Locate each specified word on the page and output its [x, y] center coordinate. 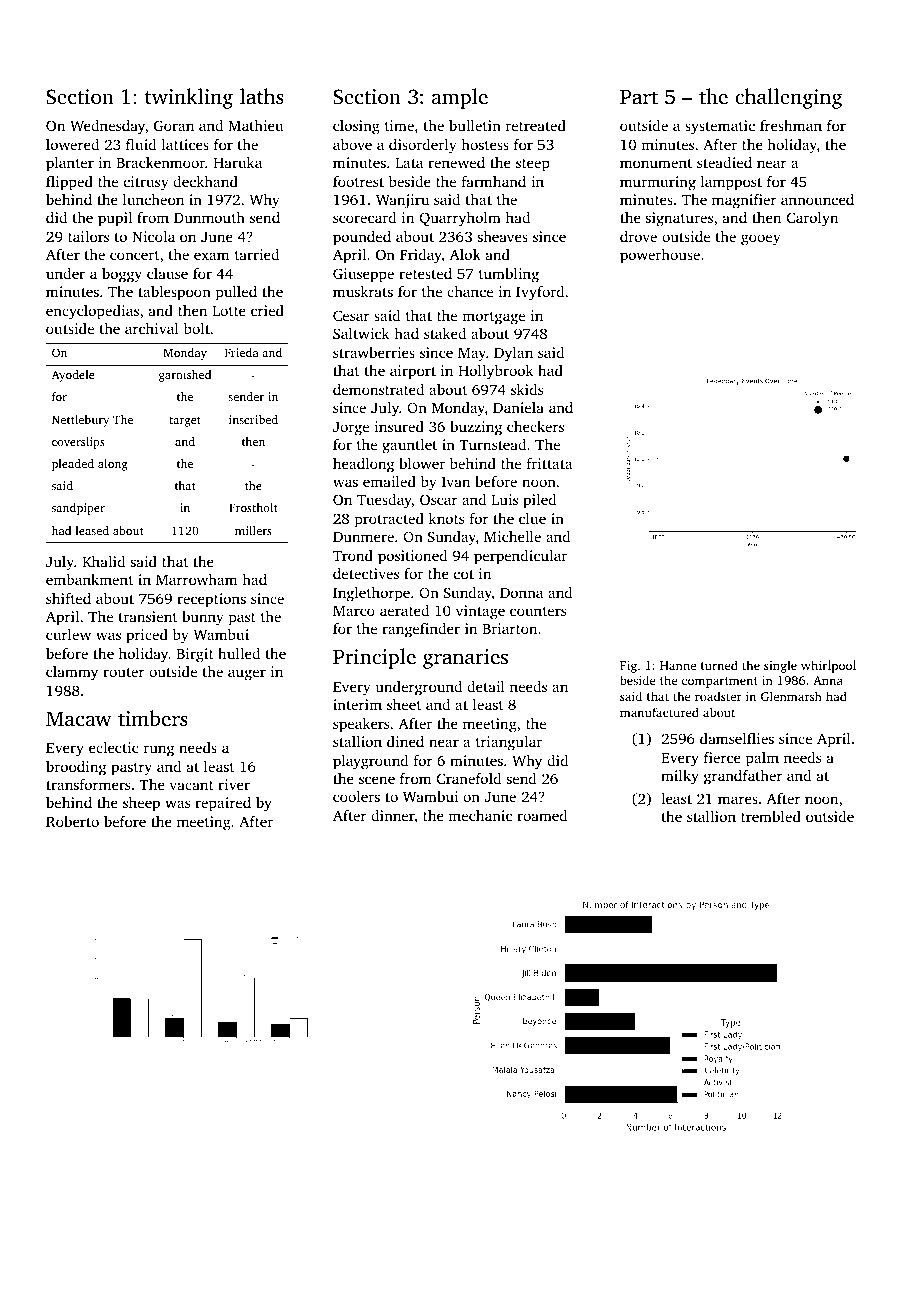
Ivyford [540, 293]
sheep [141, 804]
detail [486, 686]
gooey [760, 240]
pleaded [73, 465]
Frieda [242, 352]
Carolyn [812, 219]
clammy [72, 673]
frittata [550, 463]
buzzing [476, 428]
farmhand [494, 181]
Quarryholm [460, 219]
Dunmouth [209, 217]
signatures [679, 219]
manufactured [659, 712]
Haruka [237, 162]
